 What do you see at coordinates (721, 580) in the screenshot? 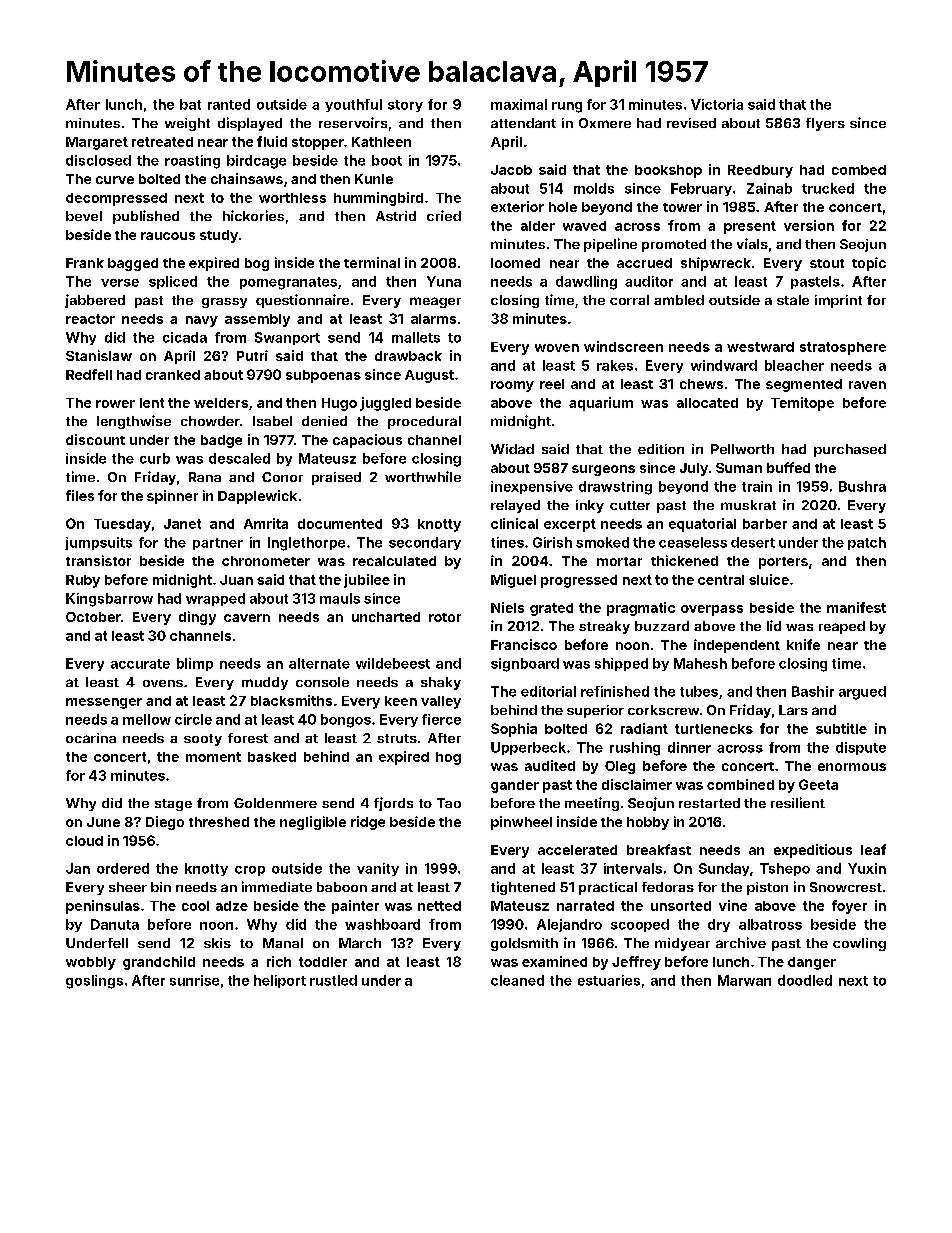
I see `central` at bounding box center [721, 580].
